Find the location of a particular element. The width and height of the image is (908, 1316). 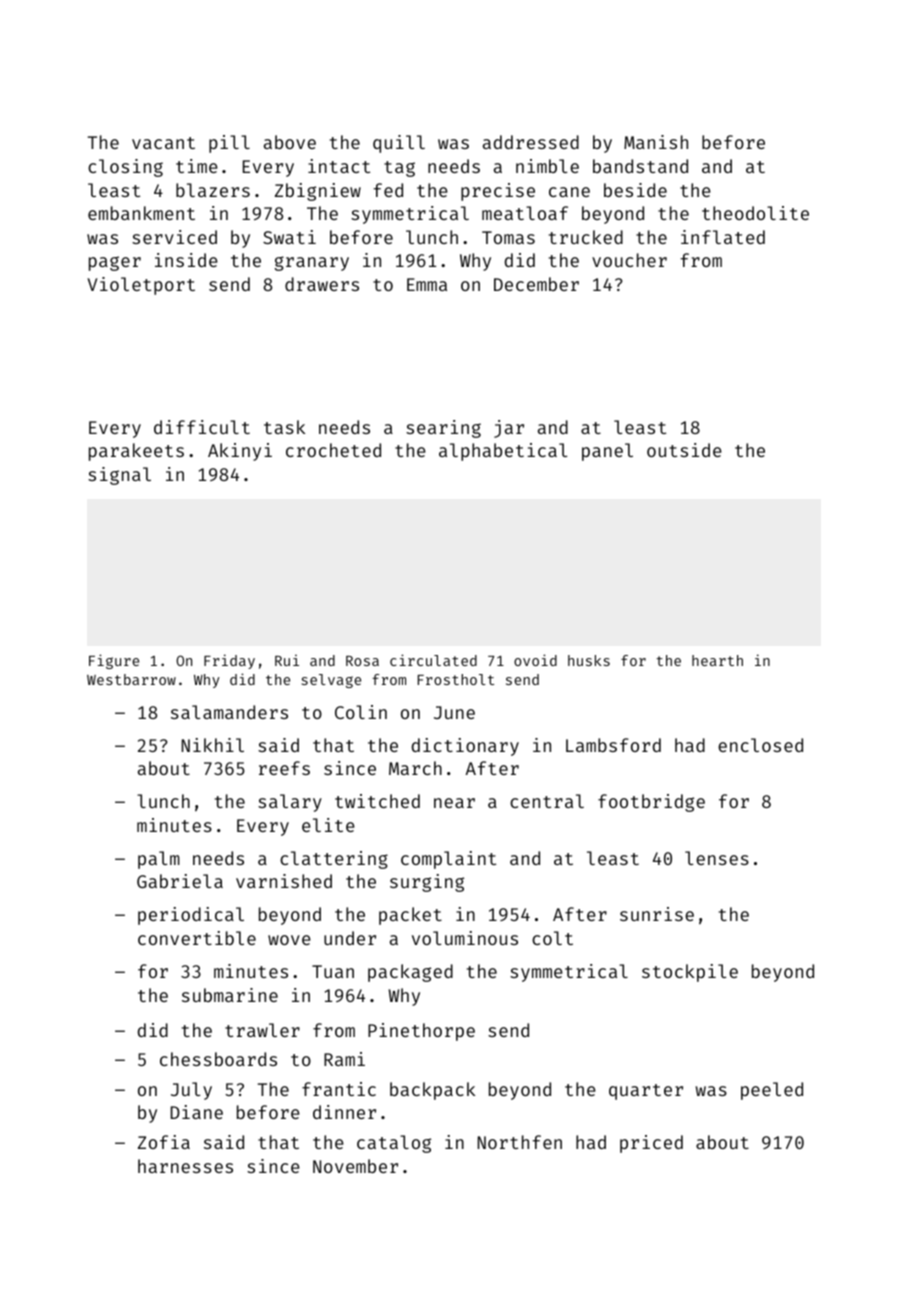

precise is located at coordinates (498, 192).
